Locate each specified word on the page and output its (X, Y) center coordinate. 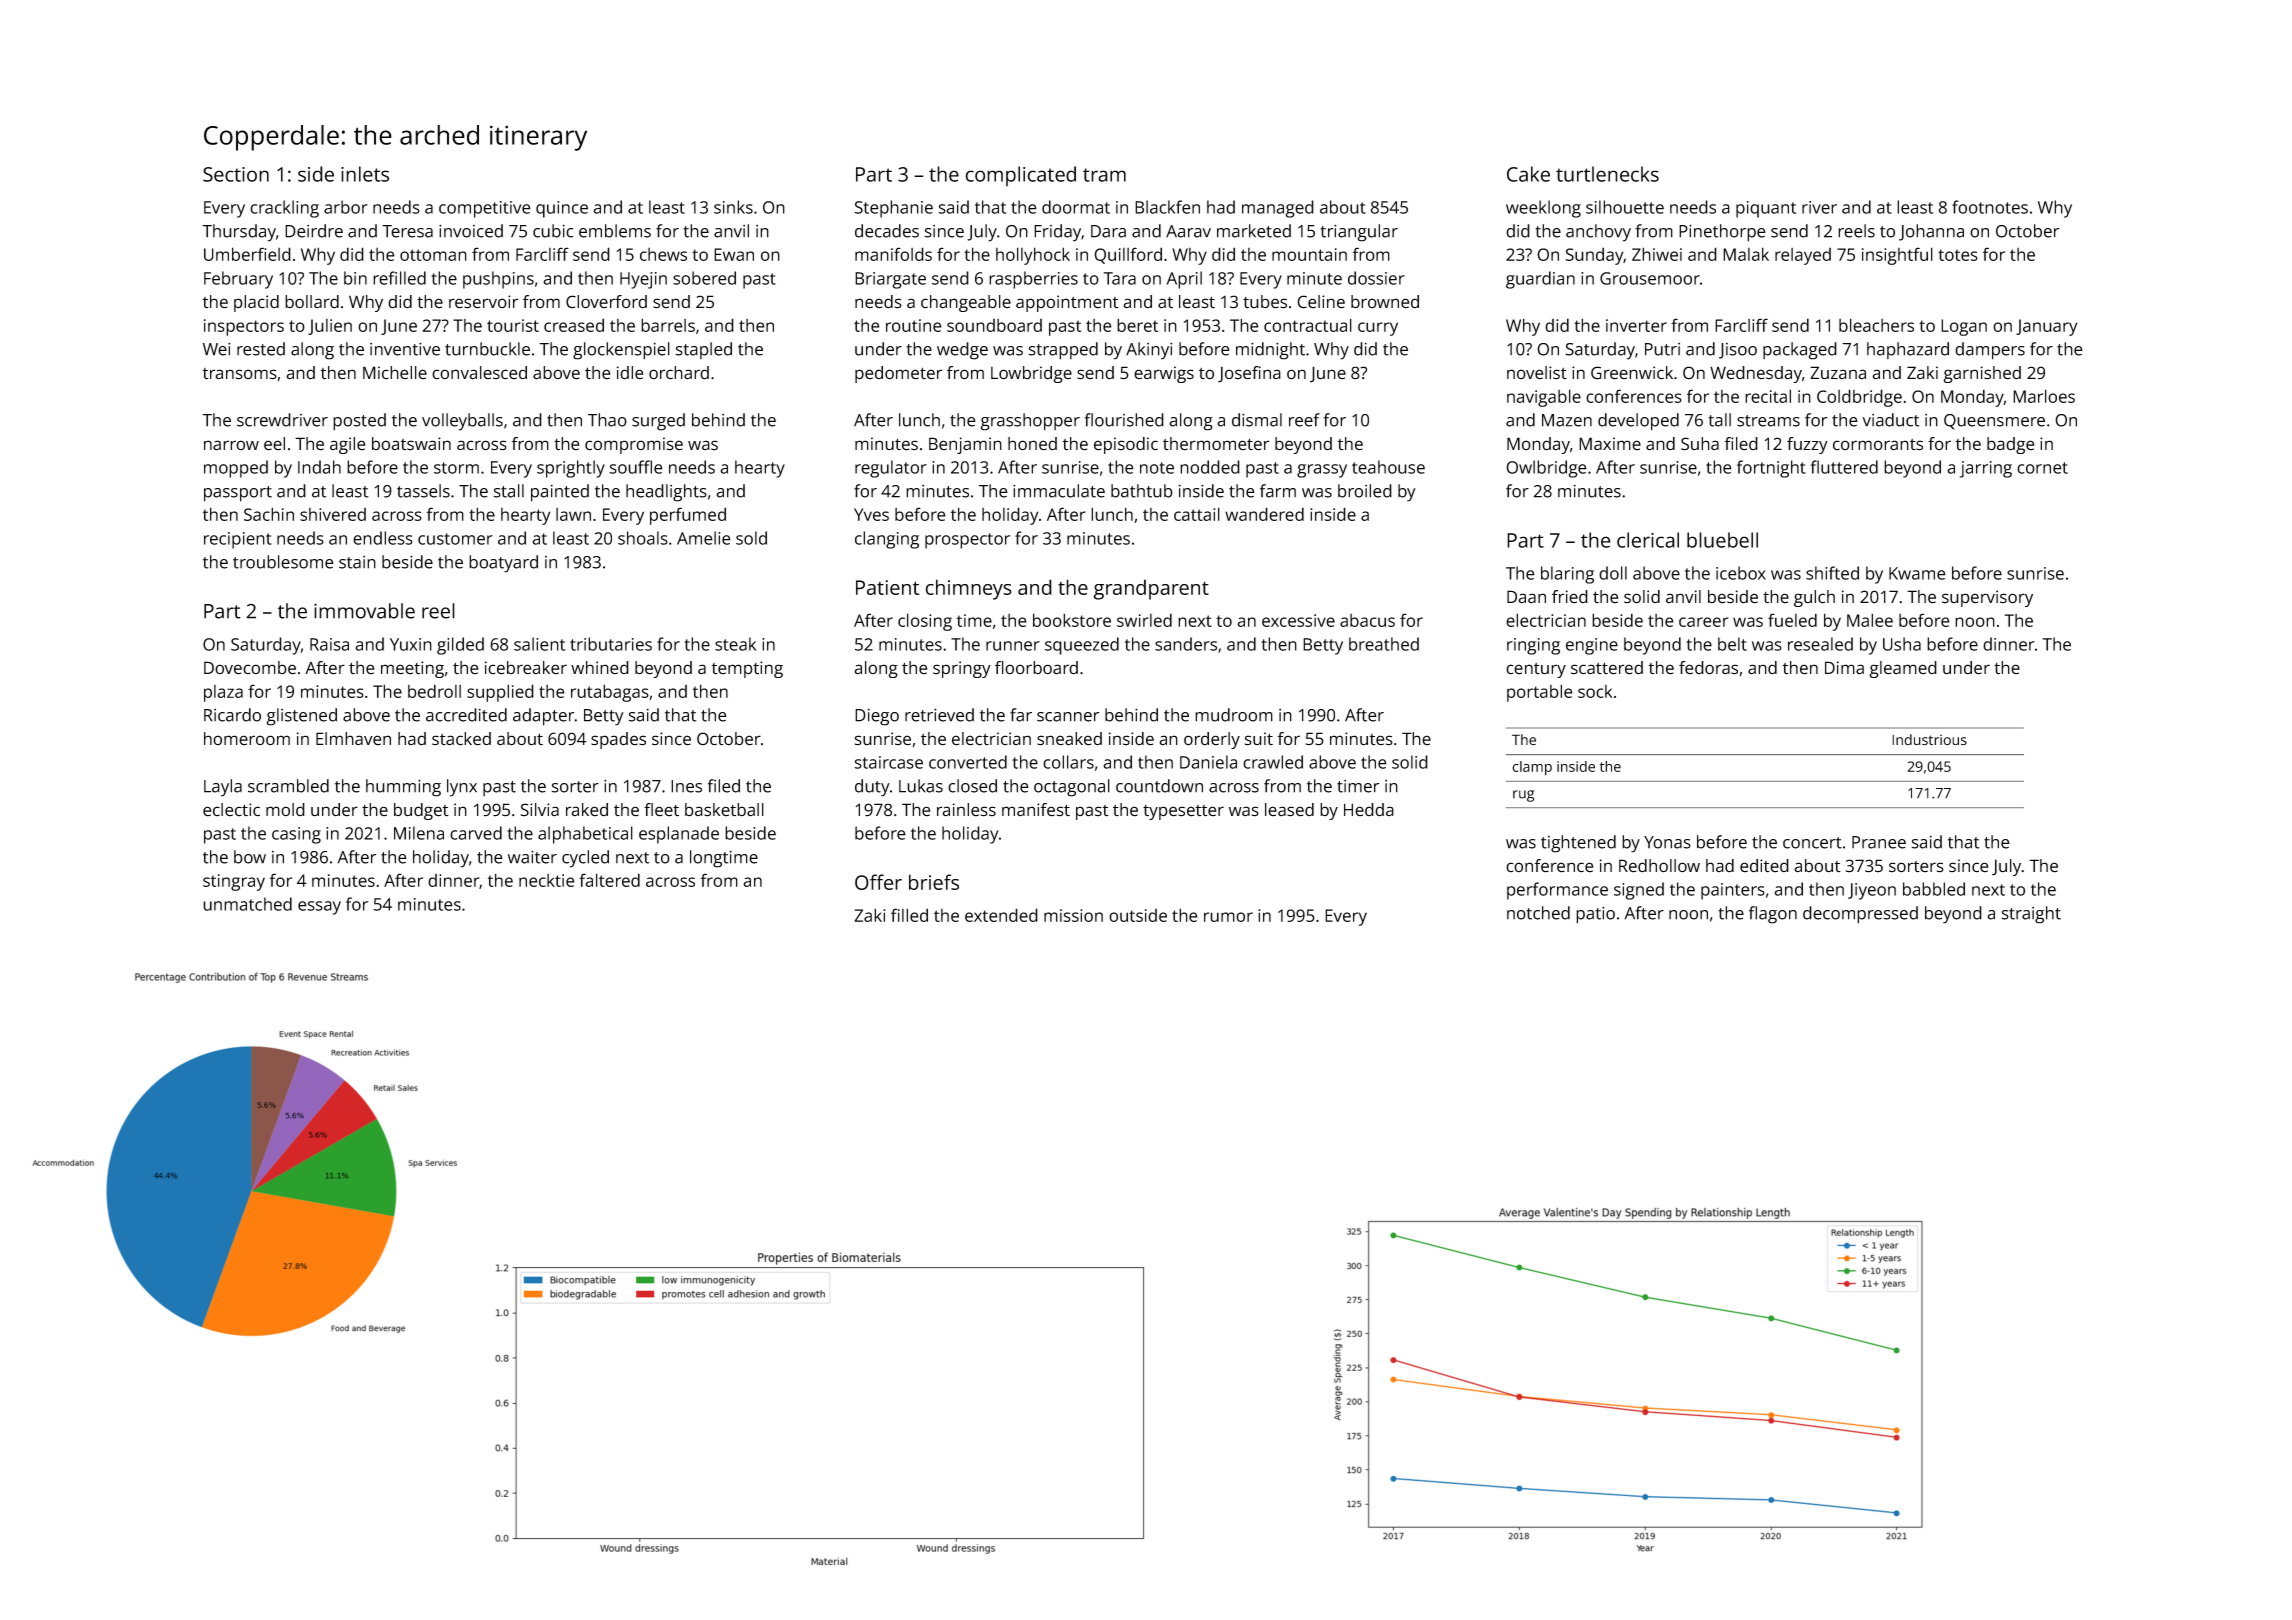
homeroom (247, 739)
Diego (877, 717)
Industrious (1929, 740)
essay (319, 908)
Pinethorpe (1722, 233)
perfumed (688, 516)
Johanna (1931, 232)
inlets (365, 174)
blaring (1567, 575)
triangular (1359, 233)
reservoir (483, 302)
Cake (1528, 174)
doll (1613, 573)
